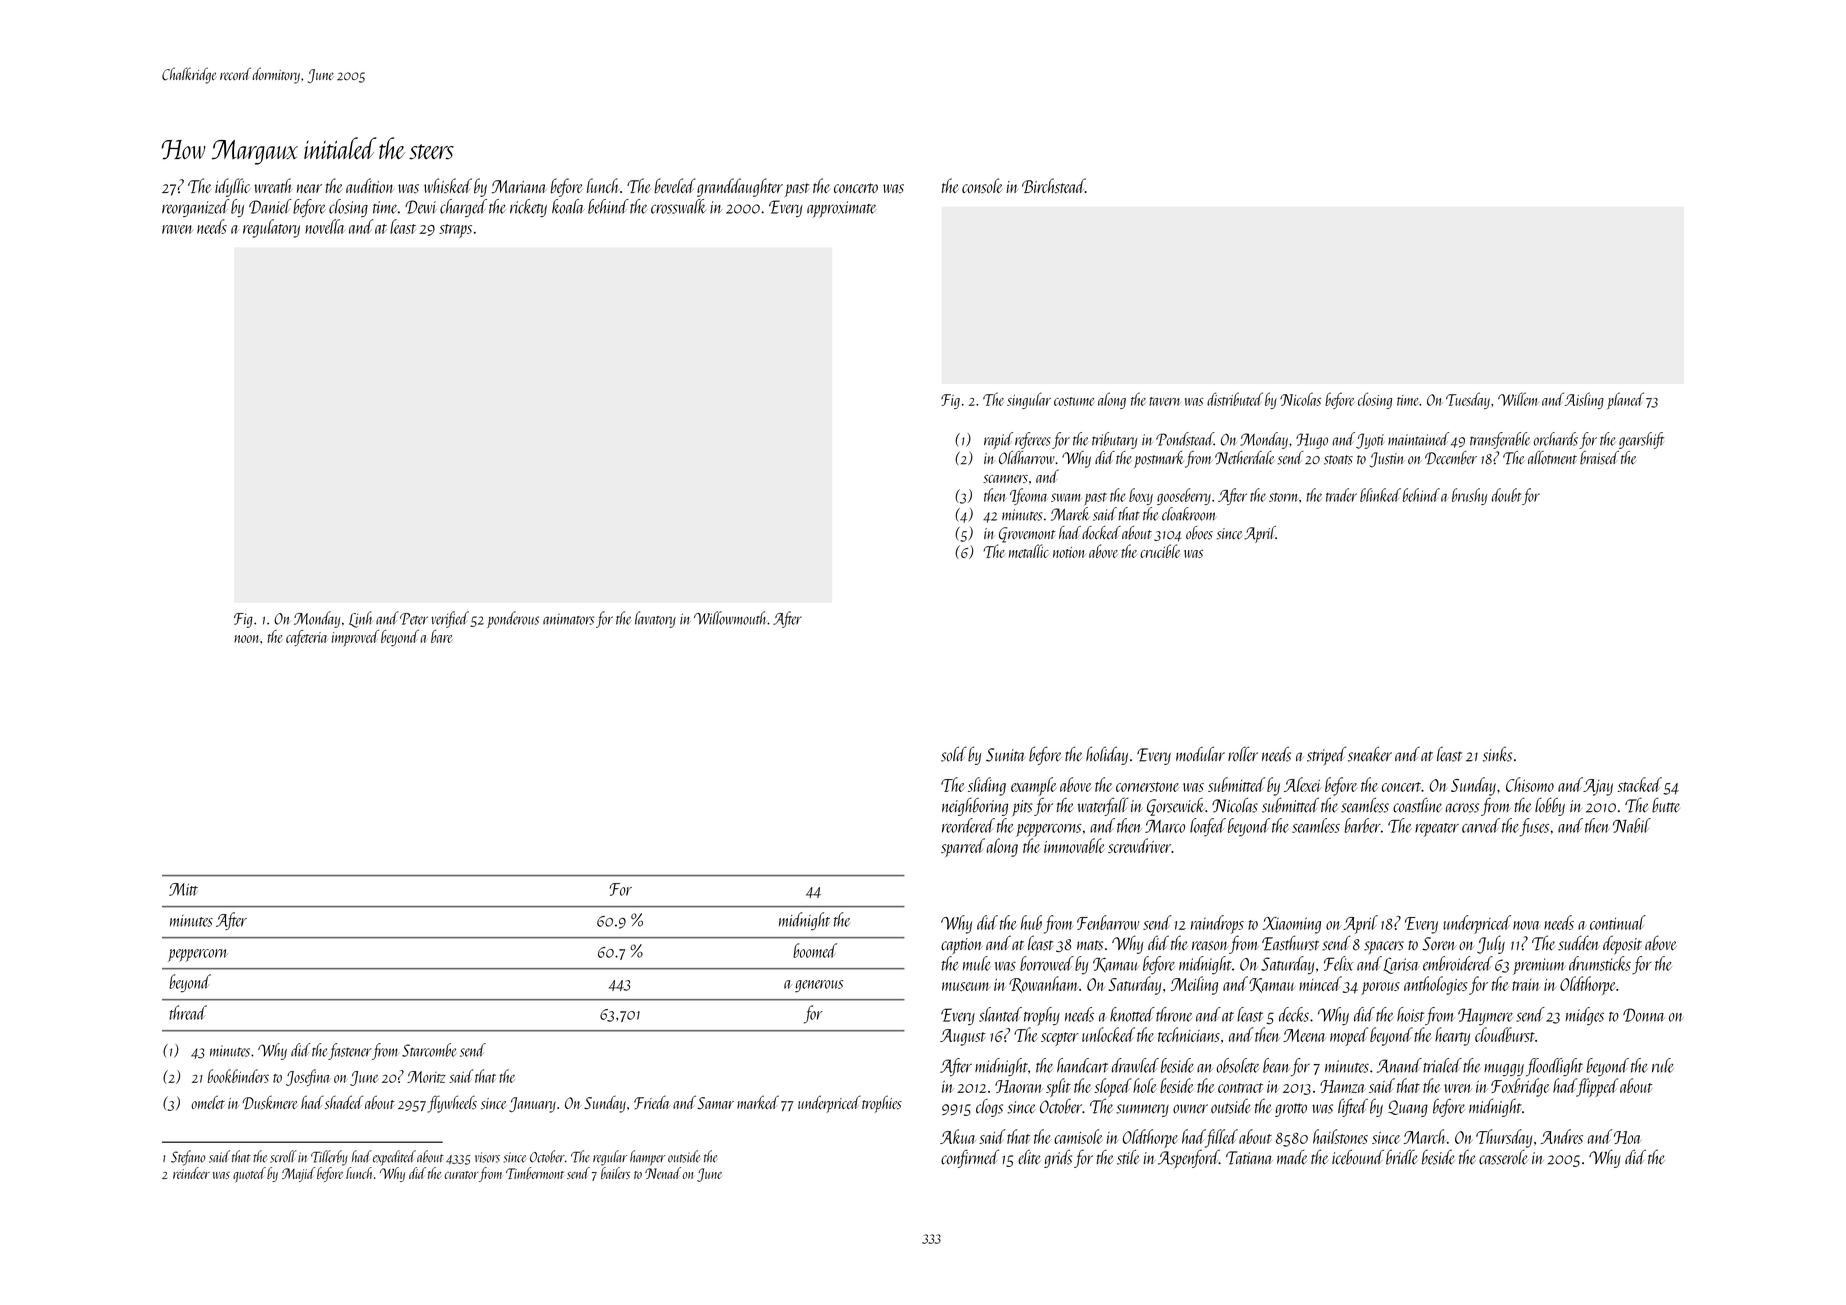  I want to click on charged, so click(463, 208).
